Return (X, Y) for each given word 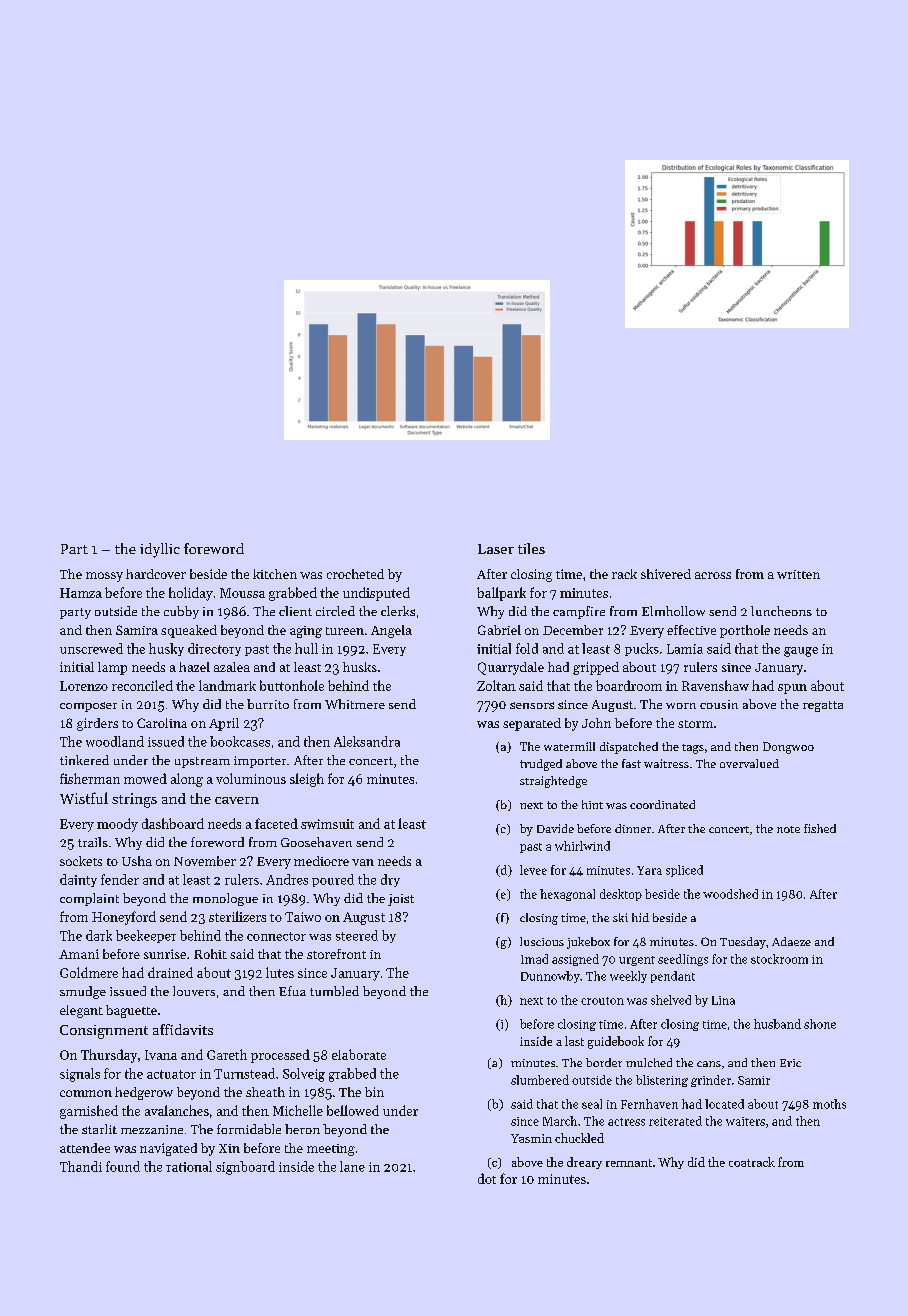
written (798, 574)
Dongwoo (788, 748)
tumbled (334, 991)
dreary (584, 1163)
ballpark (501, 594)
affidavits (183, 1029)
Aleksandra (367, 741)
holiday (191, 594)
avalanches (177, 1110)
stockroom (779, 959)
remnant (629, 1163)
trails (93, 842)
